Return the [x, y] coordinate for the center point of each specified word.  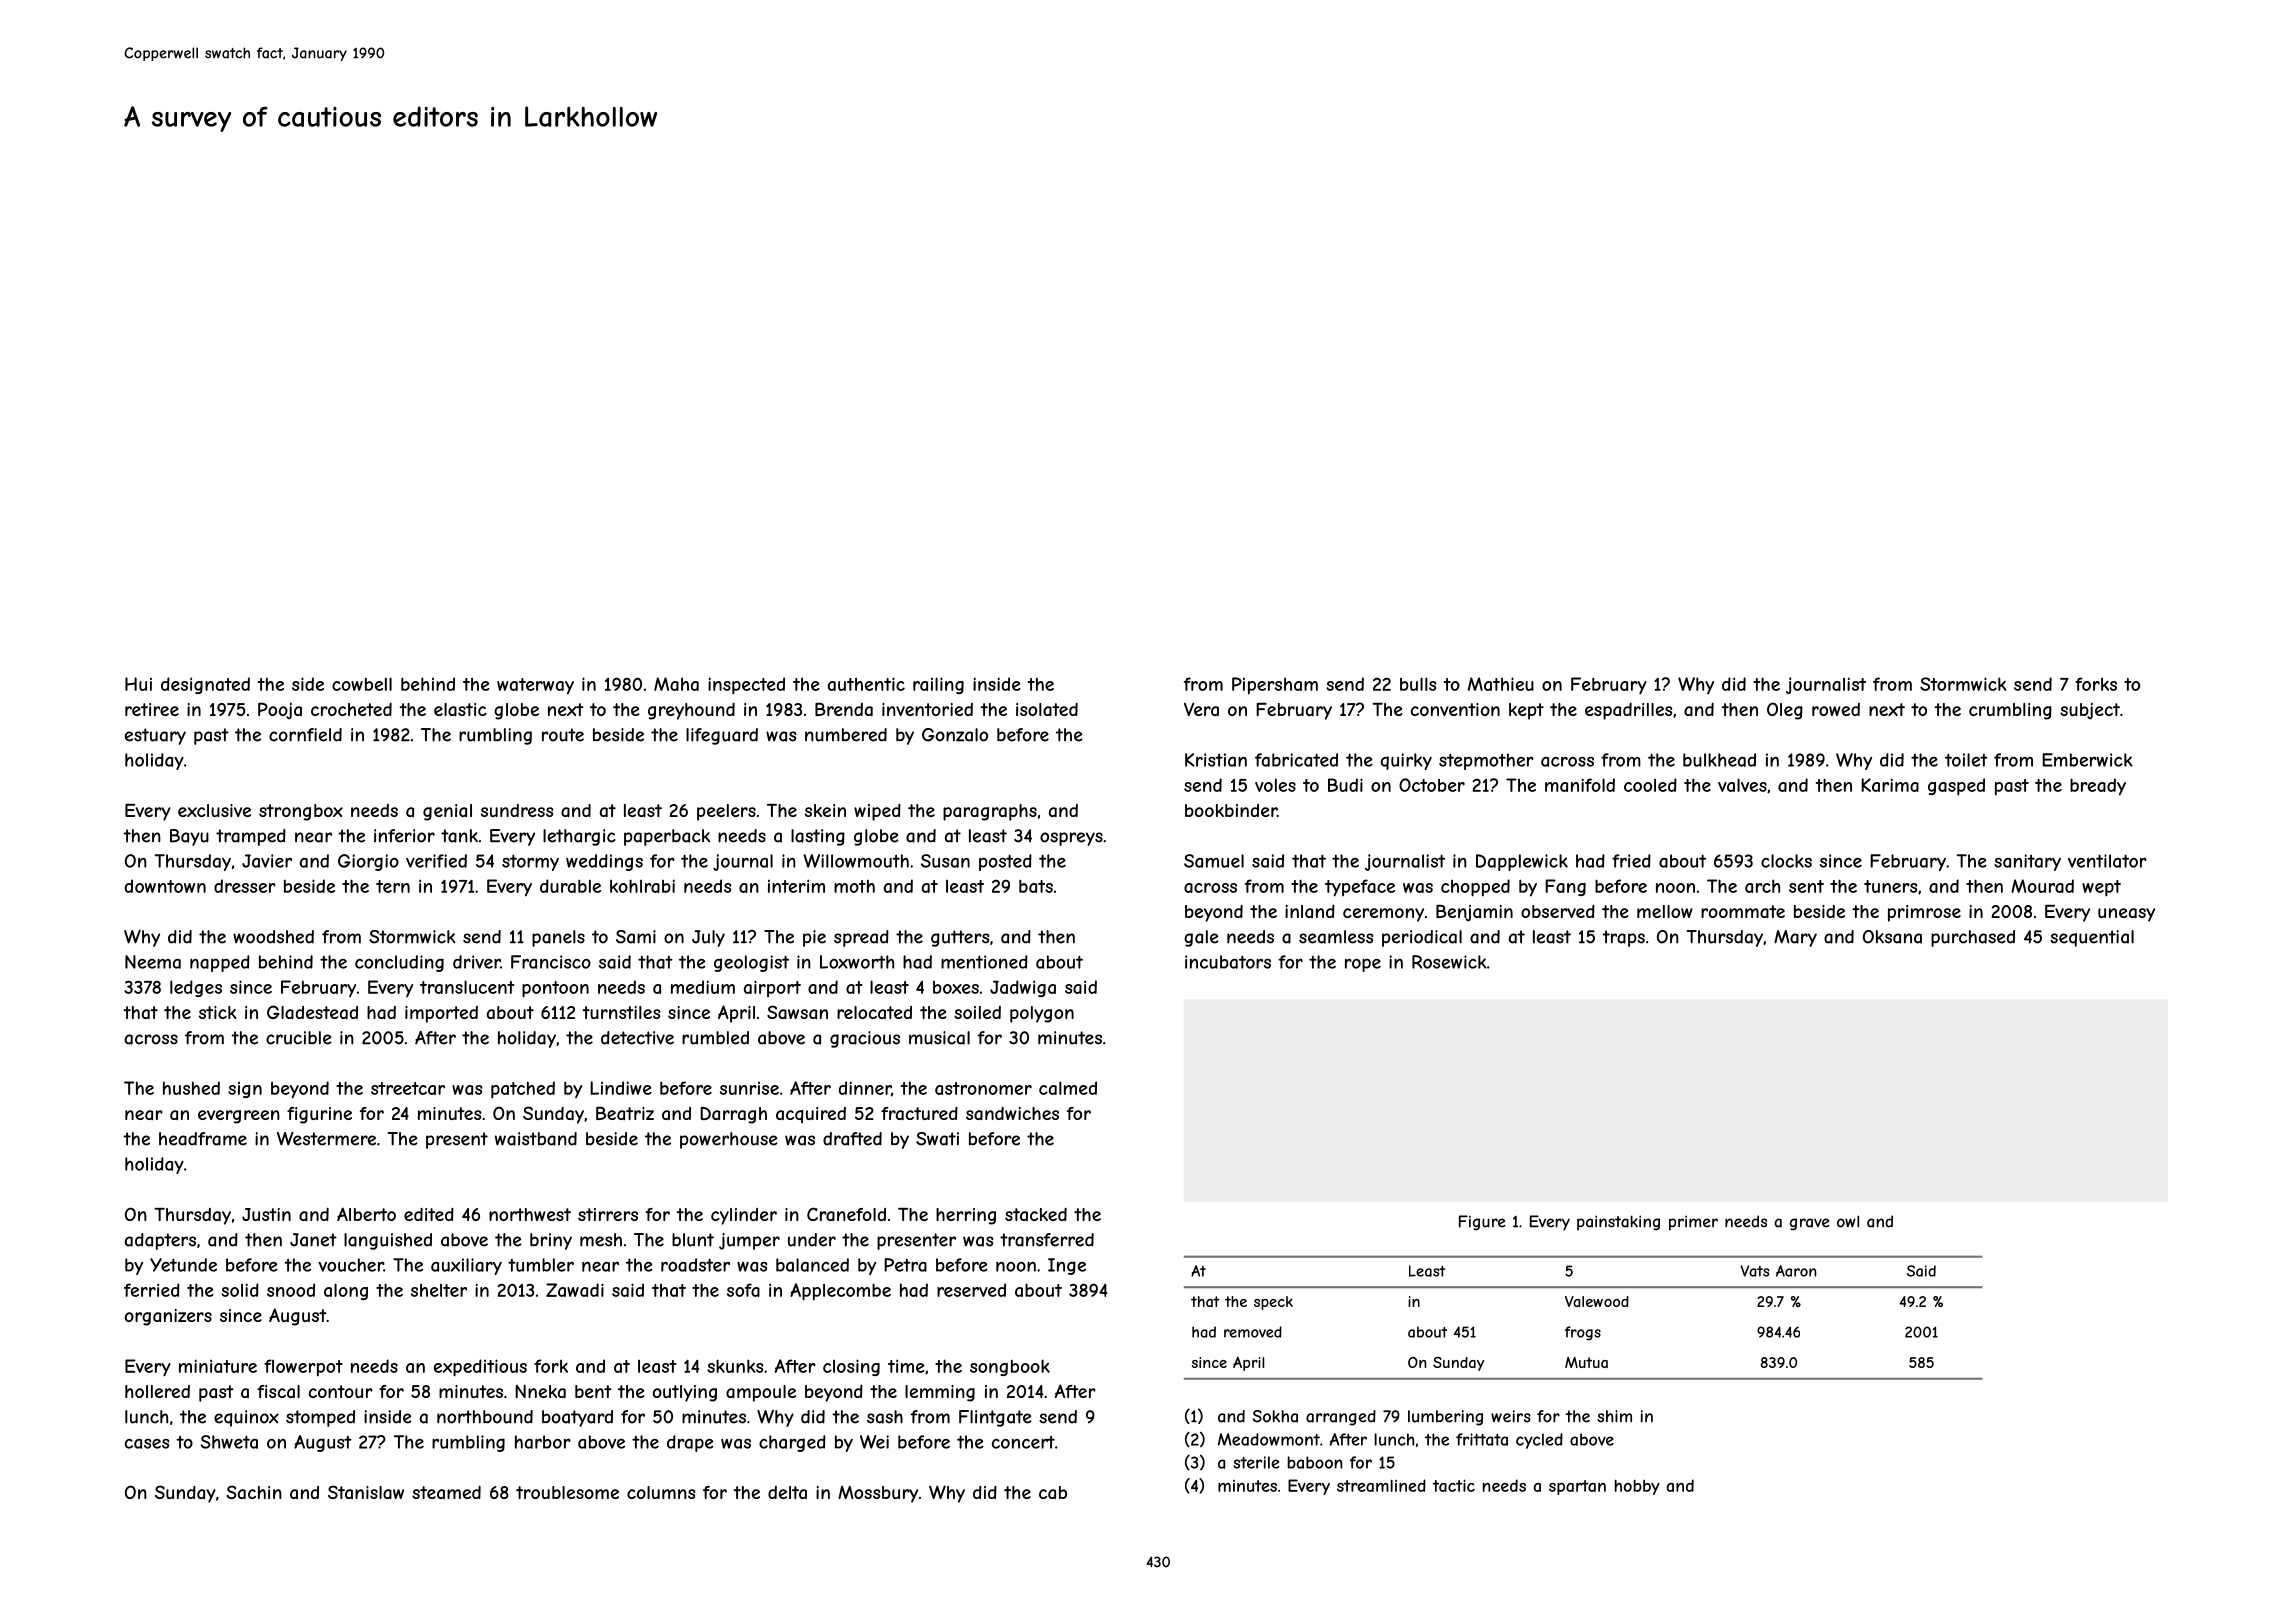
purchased [1973, 938]
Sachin [254, 1492]
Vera [1201, 709]
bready [2098, 787]
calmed [1068, 1088]
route [563, 735]
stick [218, 1012]
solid [240, 1290]
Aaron [1796, 1271]
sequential [2092, 938]
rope [1363, 965]
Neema [153, 962]
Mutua [1586, 1362]
